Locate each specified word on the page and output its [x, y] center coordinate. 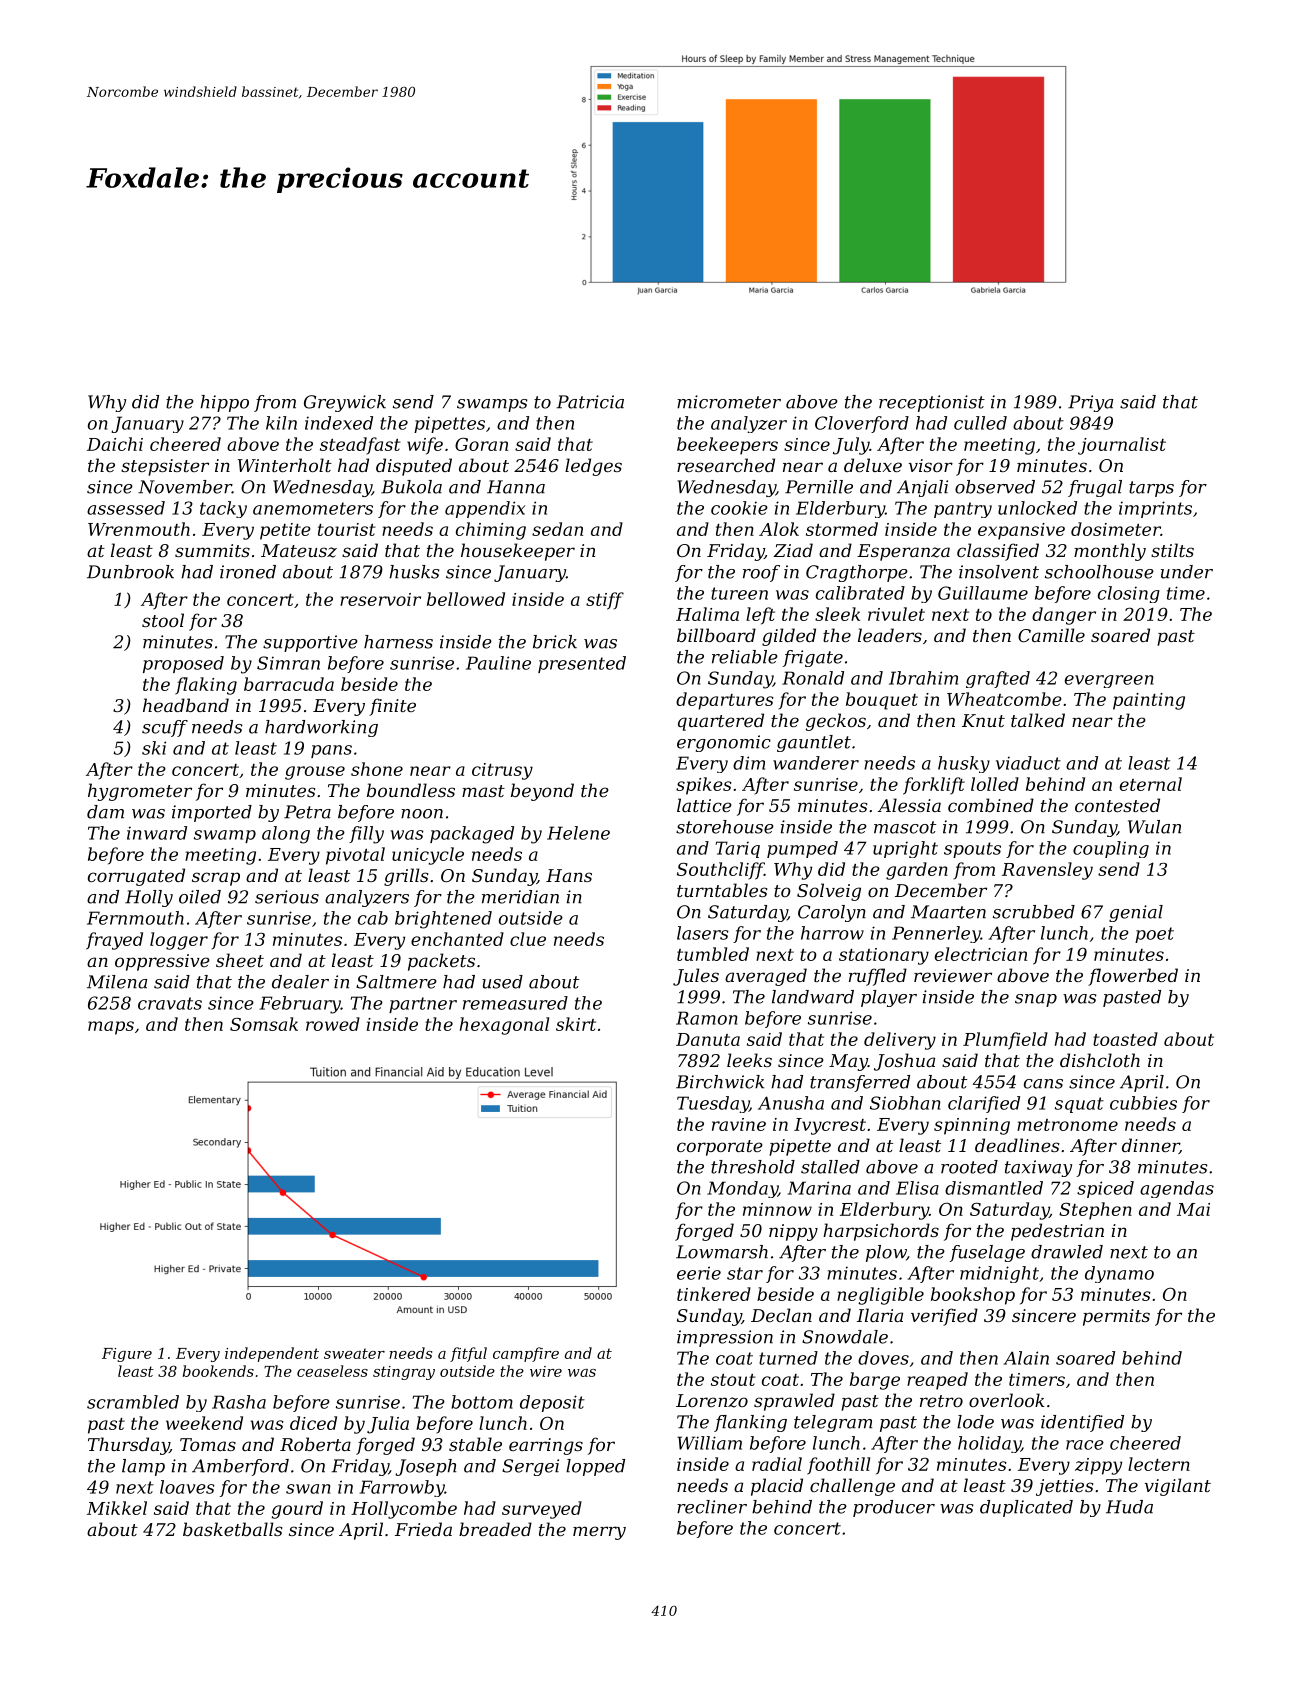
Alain [1026, 1358]
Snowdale [845, 1337]
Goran [481, 444]
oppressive [162, 962]
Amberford [240, 1467]
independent [272, 1354]
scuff [165, 728]
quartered [721, 722]
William [709, 1443]
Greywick [345, 403]
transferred [860, 1083]
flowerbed [1133, 977]
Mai [1193, 1209]
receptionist [932, 403]
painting [1149, 701]
